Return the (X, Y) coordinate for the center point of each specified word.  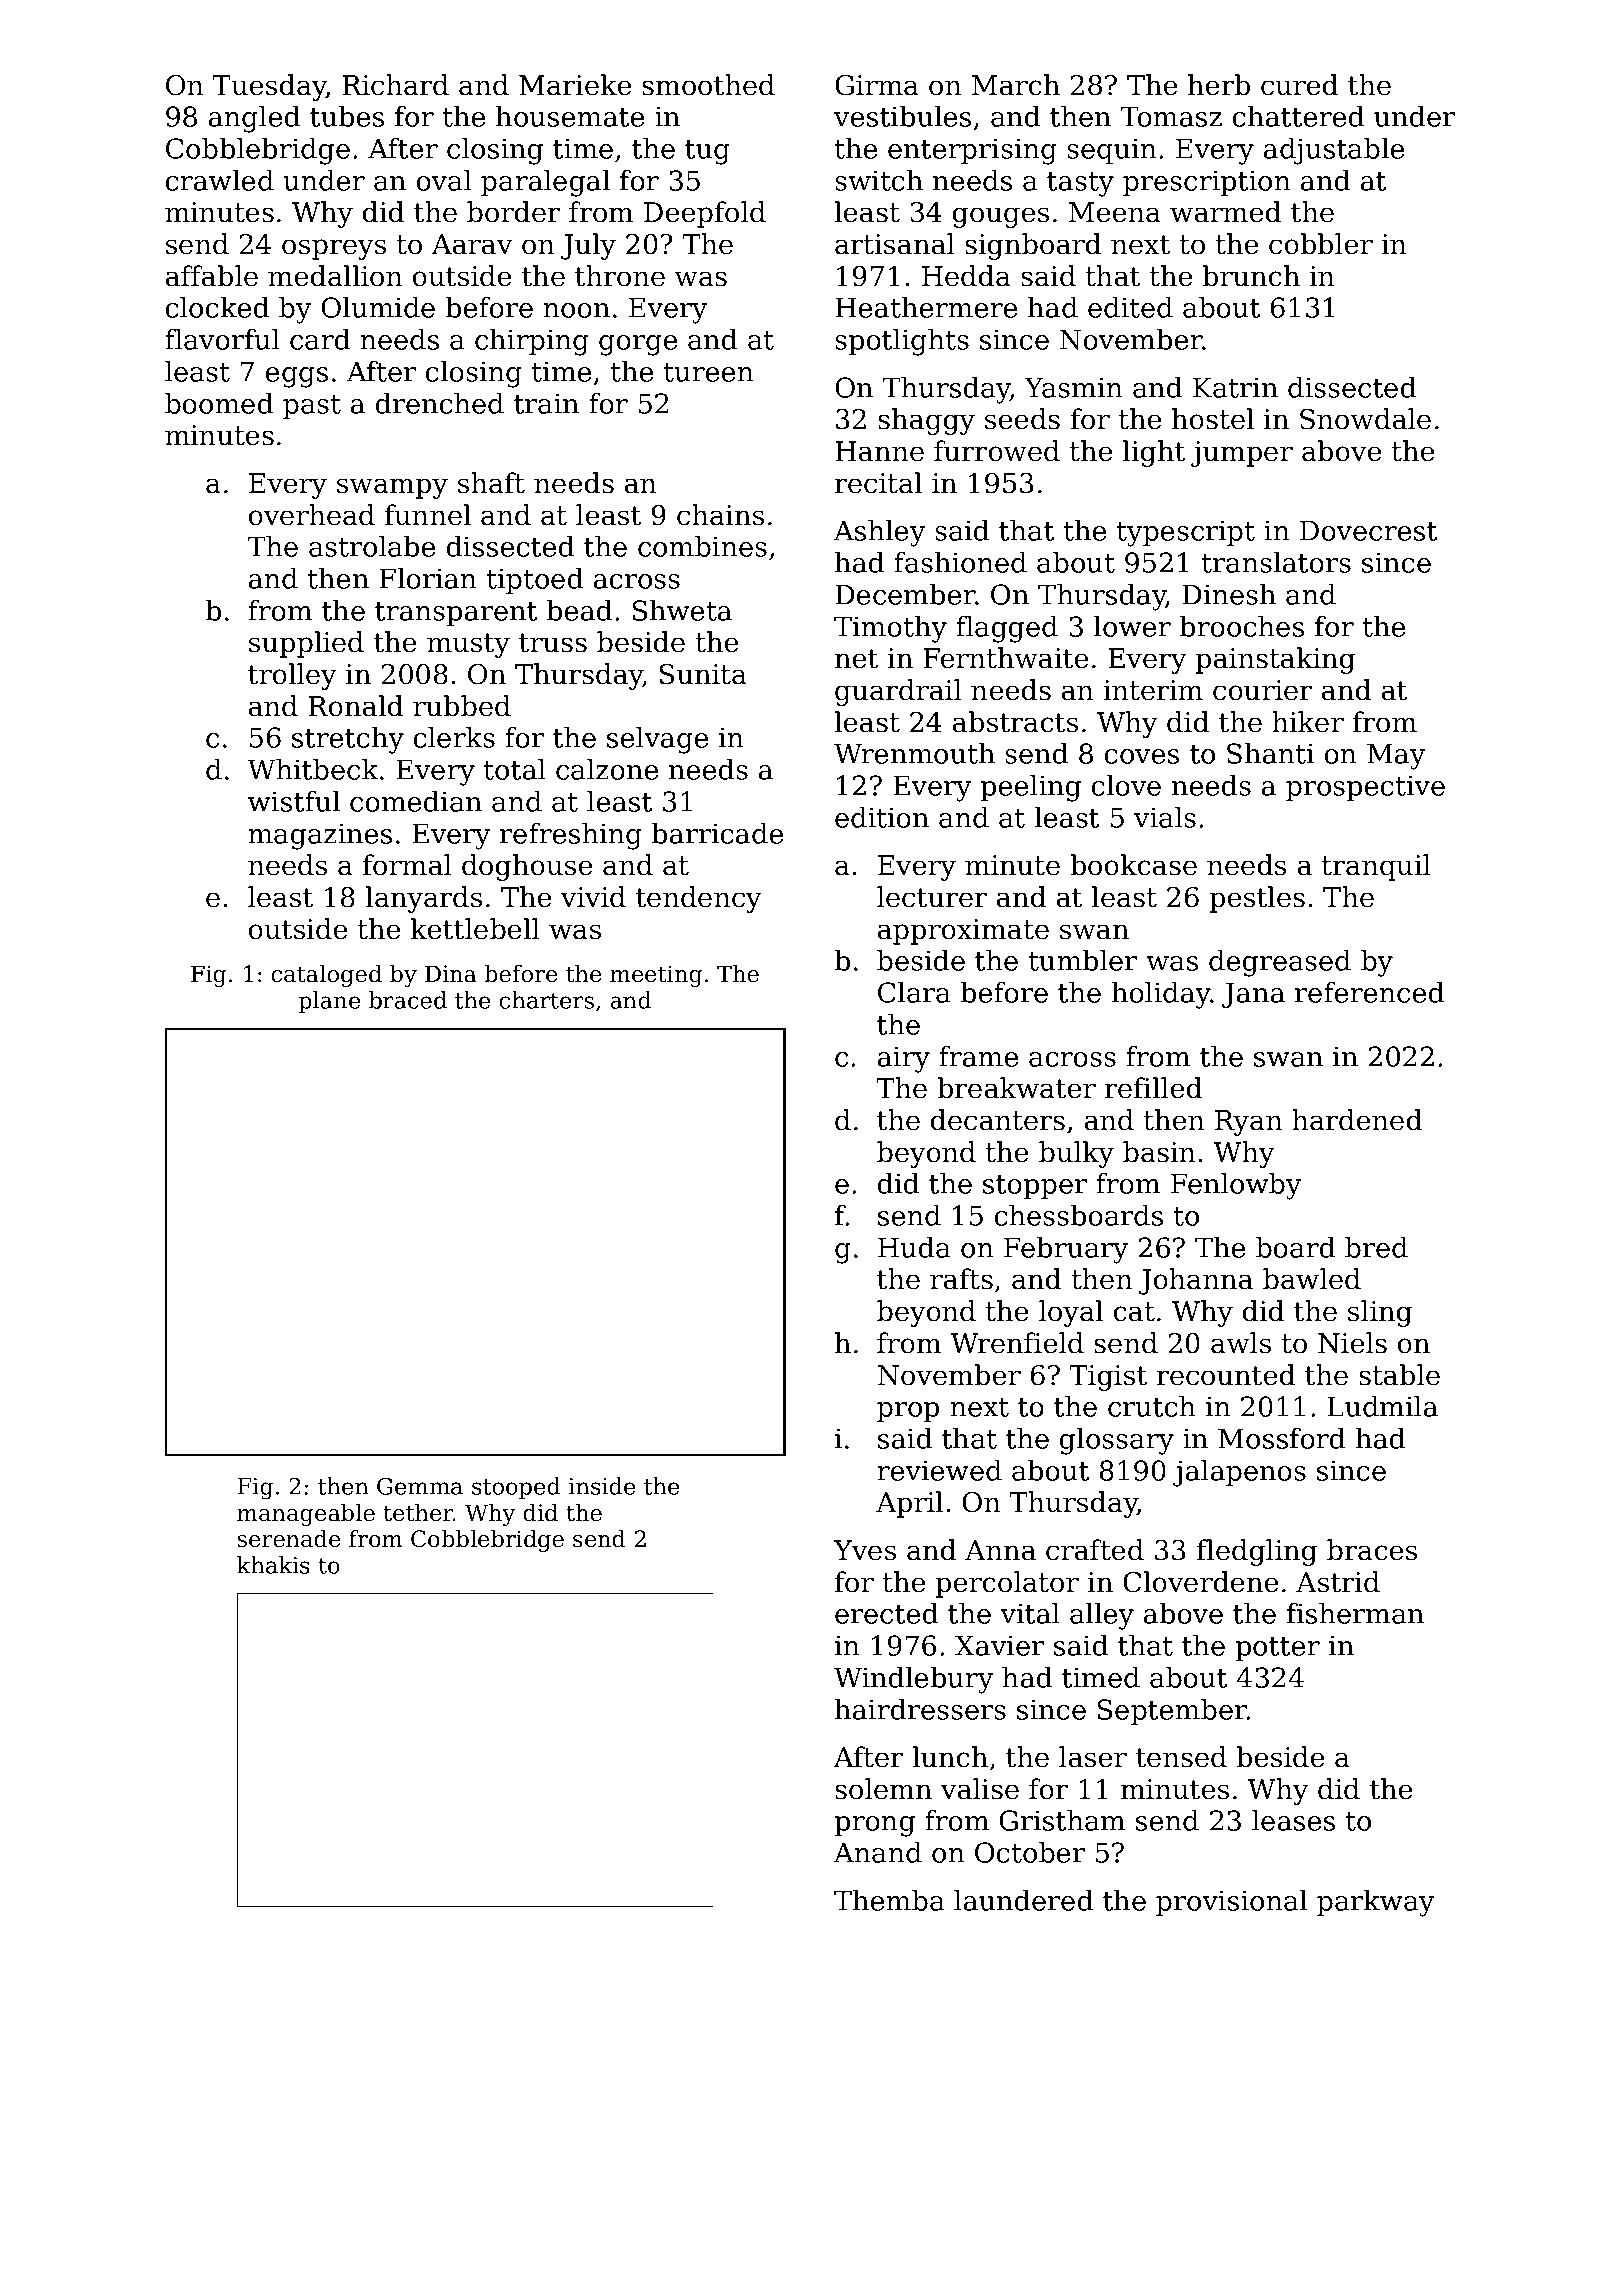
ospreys (334, 249)
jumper (1242, 454)
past (312, 407)
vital (1030, 1613)
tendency (699, 899)
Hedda (966, 276)
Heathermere (926, 307)
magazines (320, 836)
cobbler (1321, 244)
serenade (289, 1539)
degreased (1280, 963)
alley (1102, 1616)
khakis (273, 1565)
